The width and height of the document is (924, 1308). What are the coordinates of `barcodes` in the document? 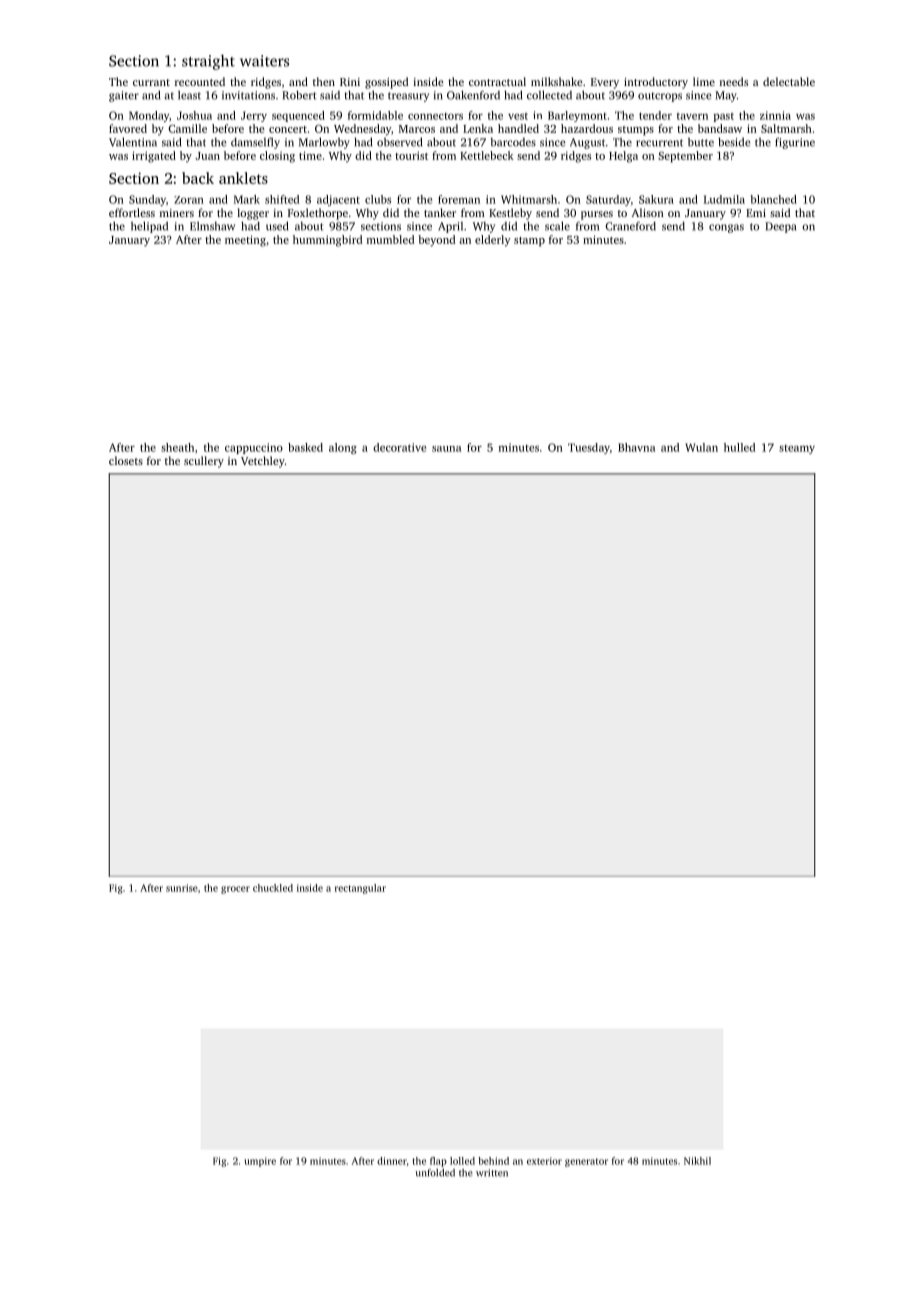 It's located at (513, 142).
